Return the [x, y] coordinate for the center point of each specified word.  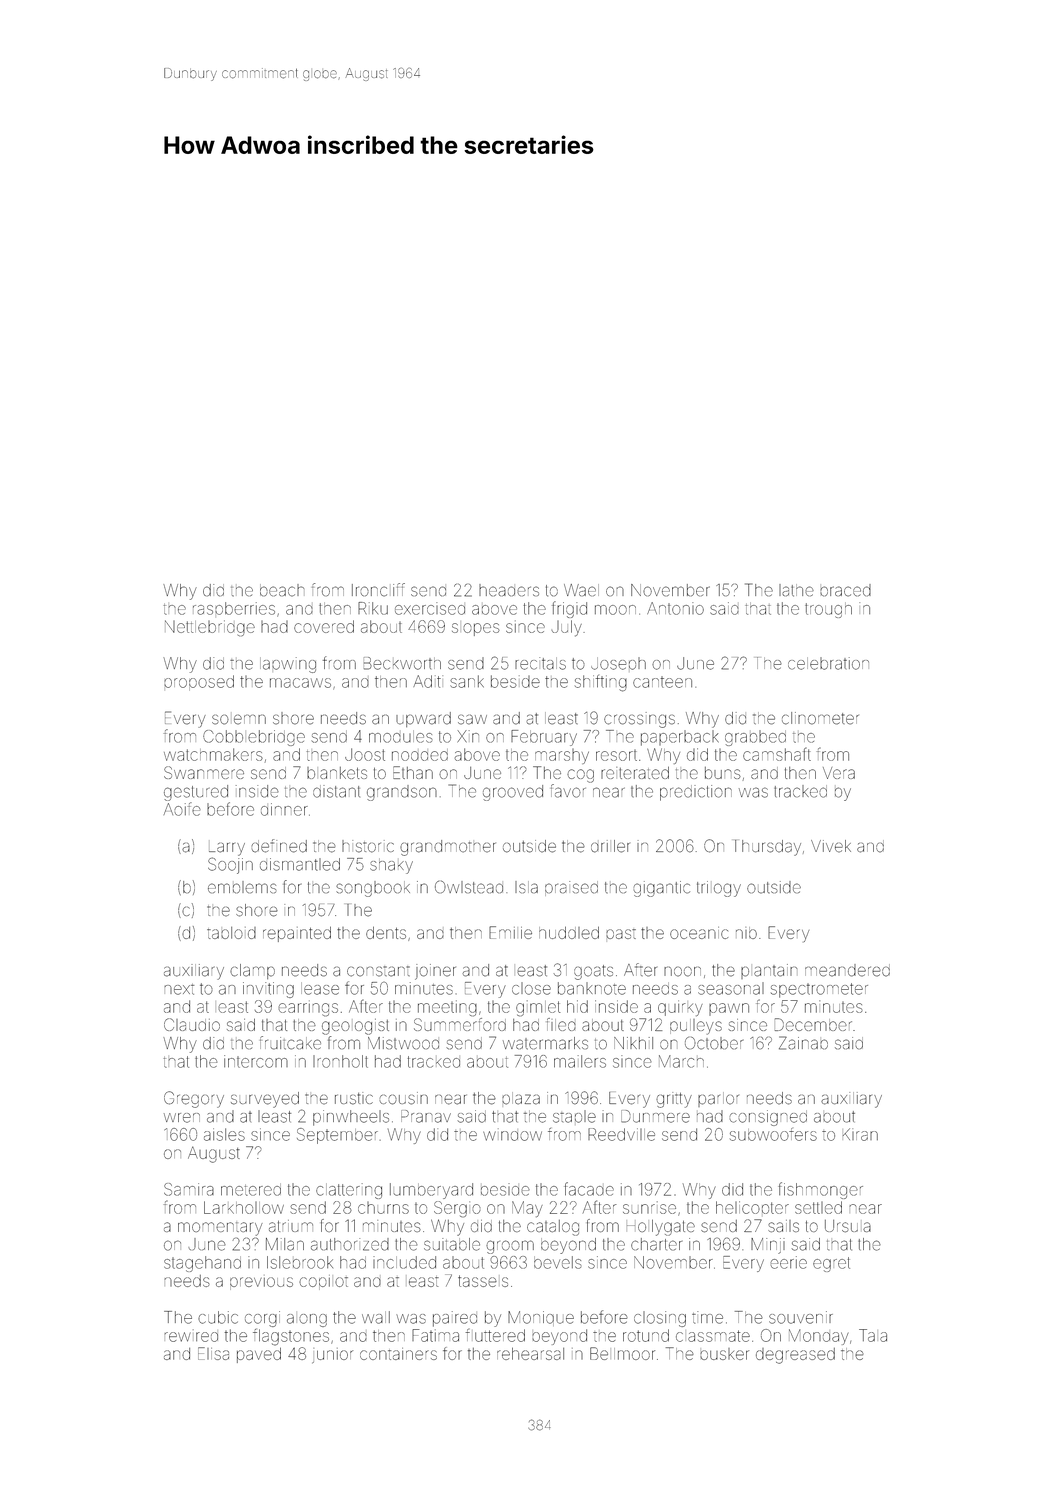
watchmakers [213, 754]
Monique [541, 1318]
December [813, 1024]
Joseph [618, 663]
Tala [873, 1335]
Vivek [831, 846]
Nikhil [633, 1043]
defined [279, 846]
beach [282, 590]
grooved [513, 793]
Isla [526, 887]
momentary [220, 1229]
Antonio [675, 608]
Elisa [213, 1353]
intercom [256, 1061]
